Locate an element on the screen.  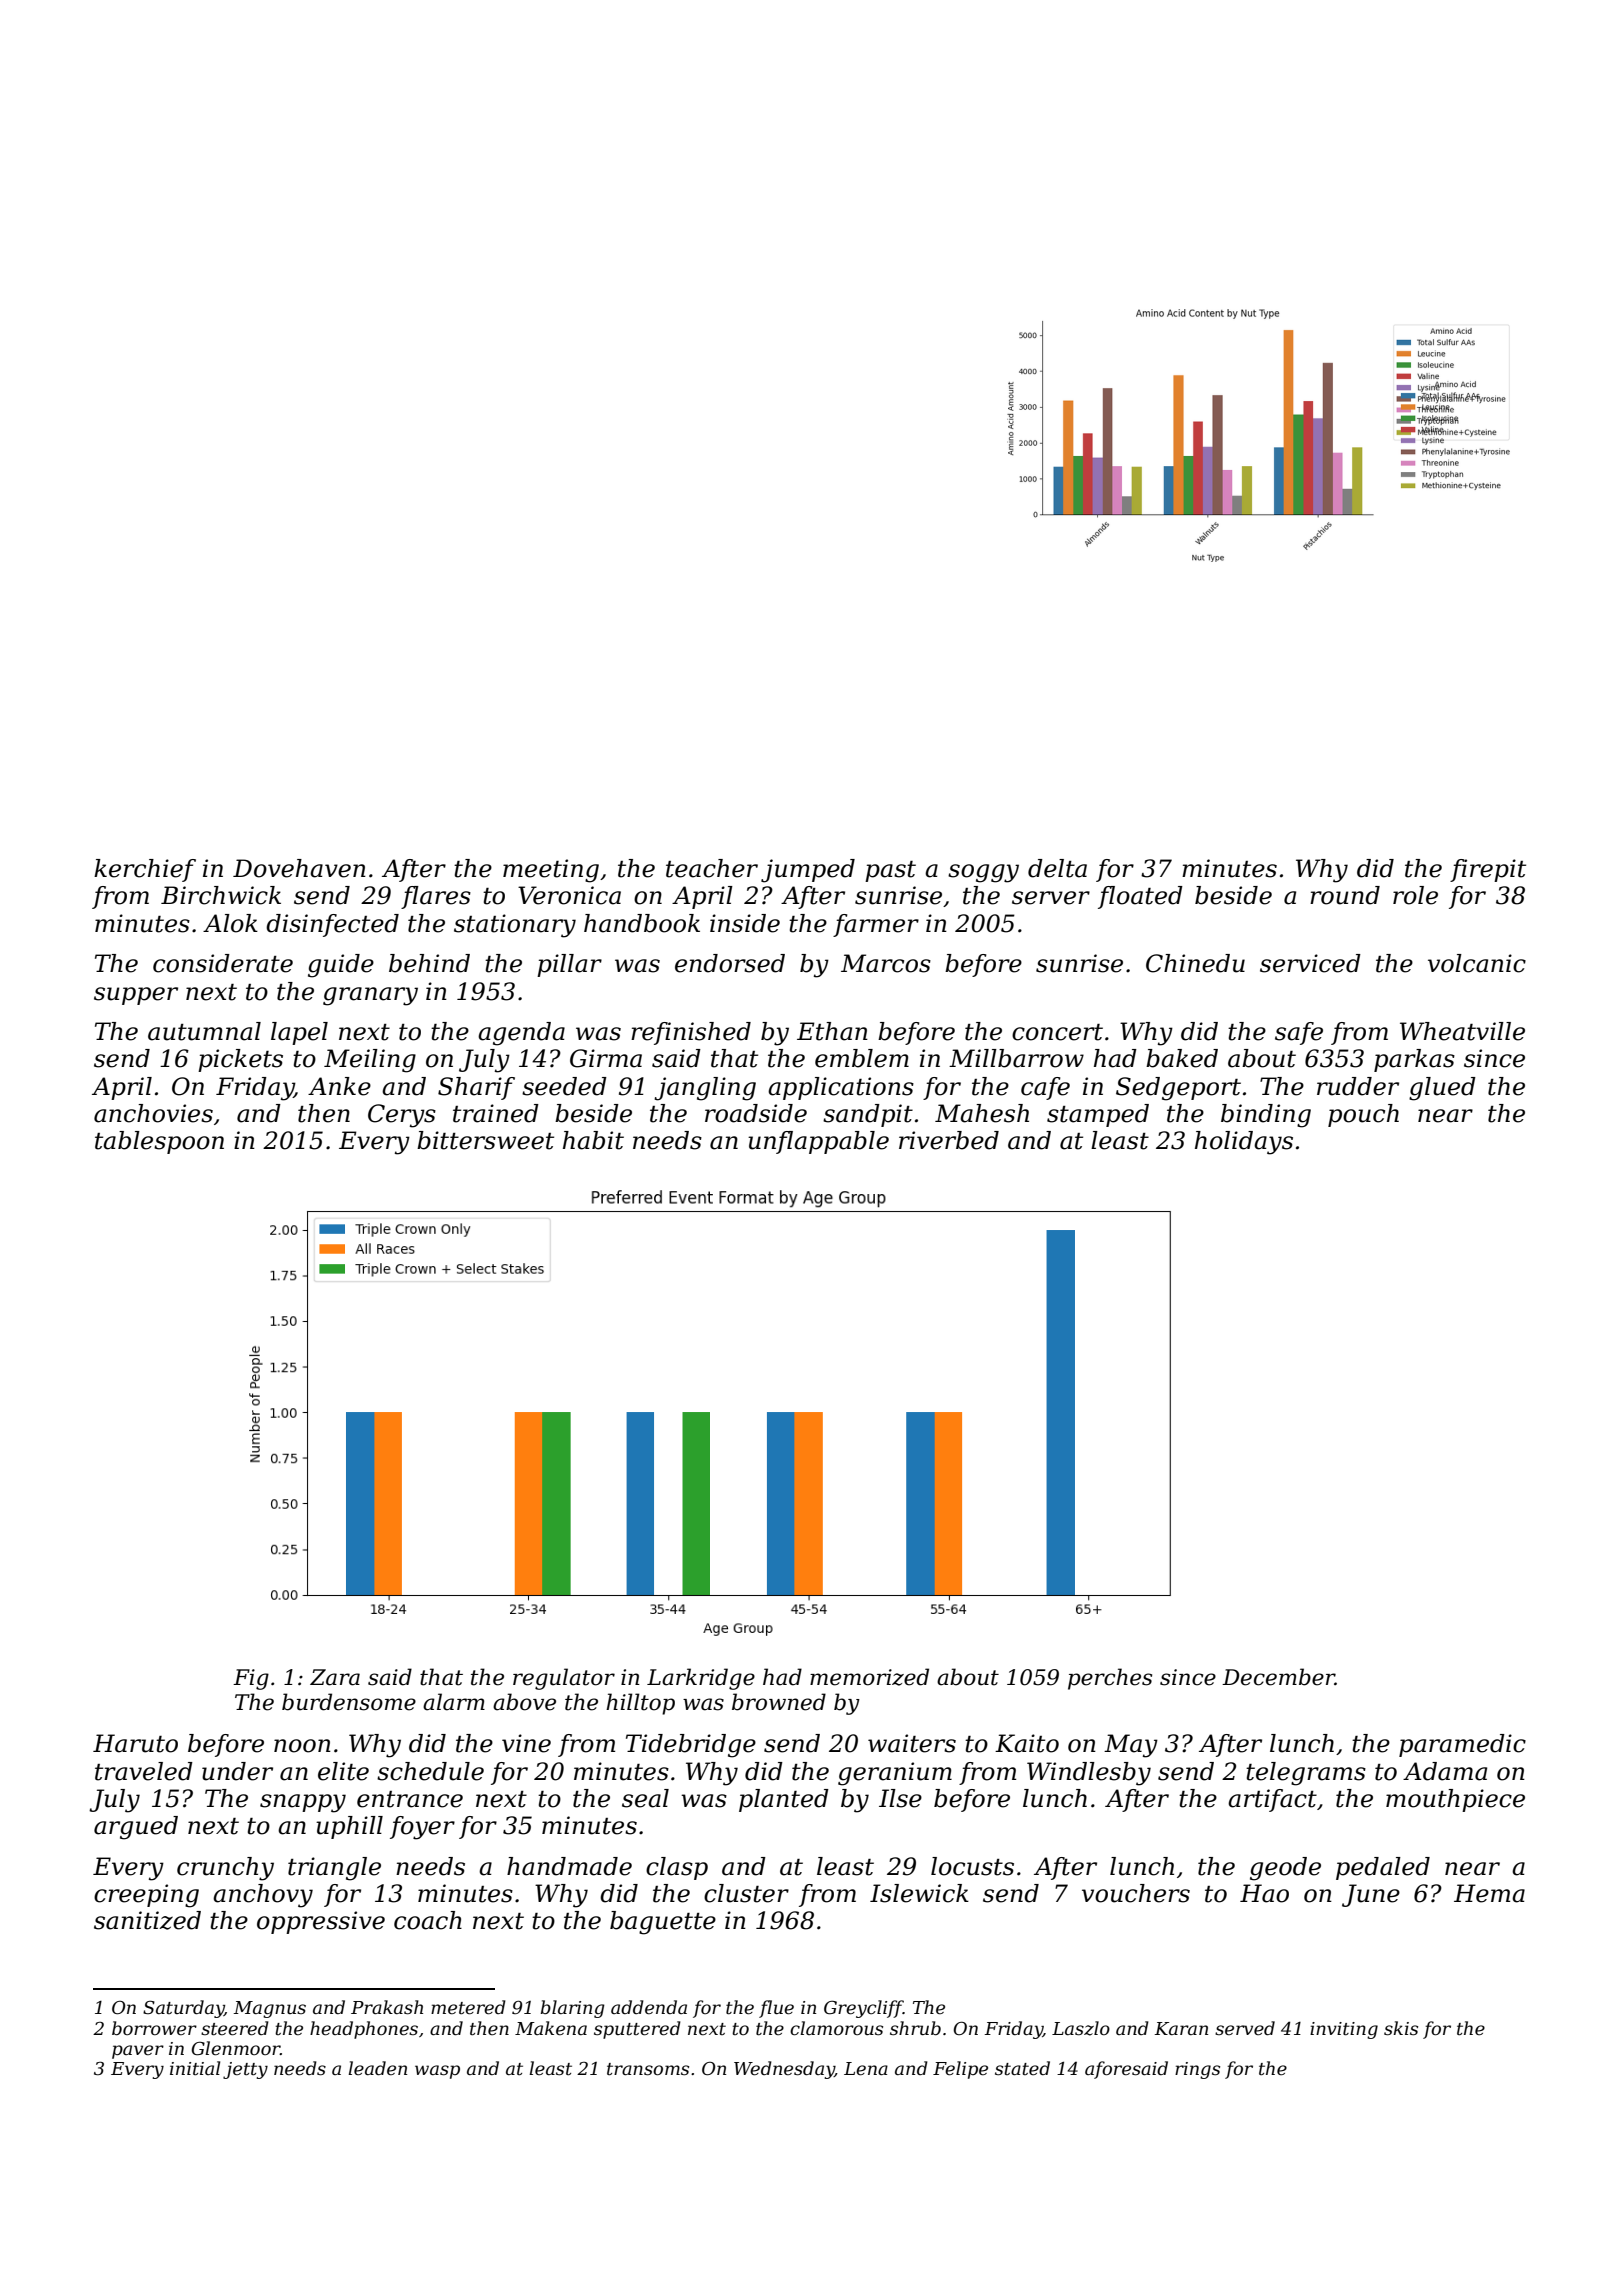
paramedic is located at coordinates (1462, 1745).
